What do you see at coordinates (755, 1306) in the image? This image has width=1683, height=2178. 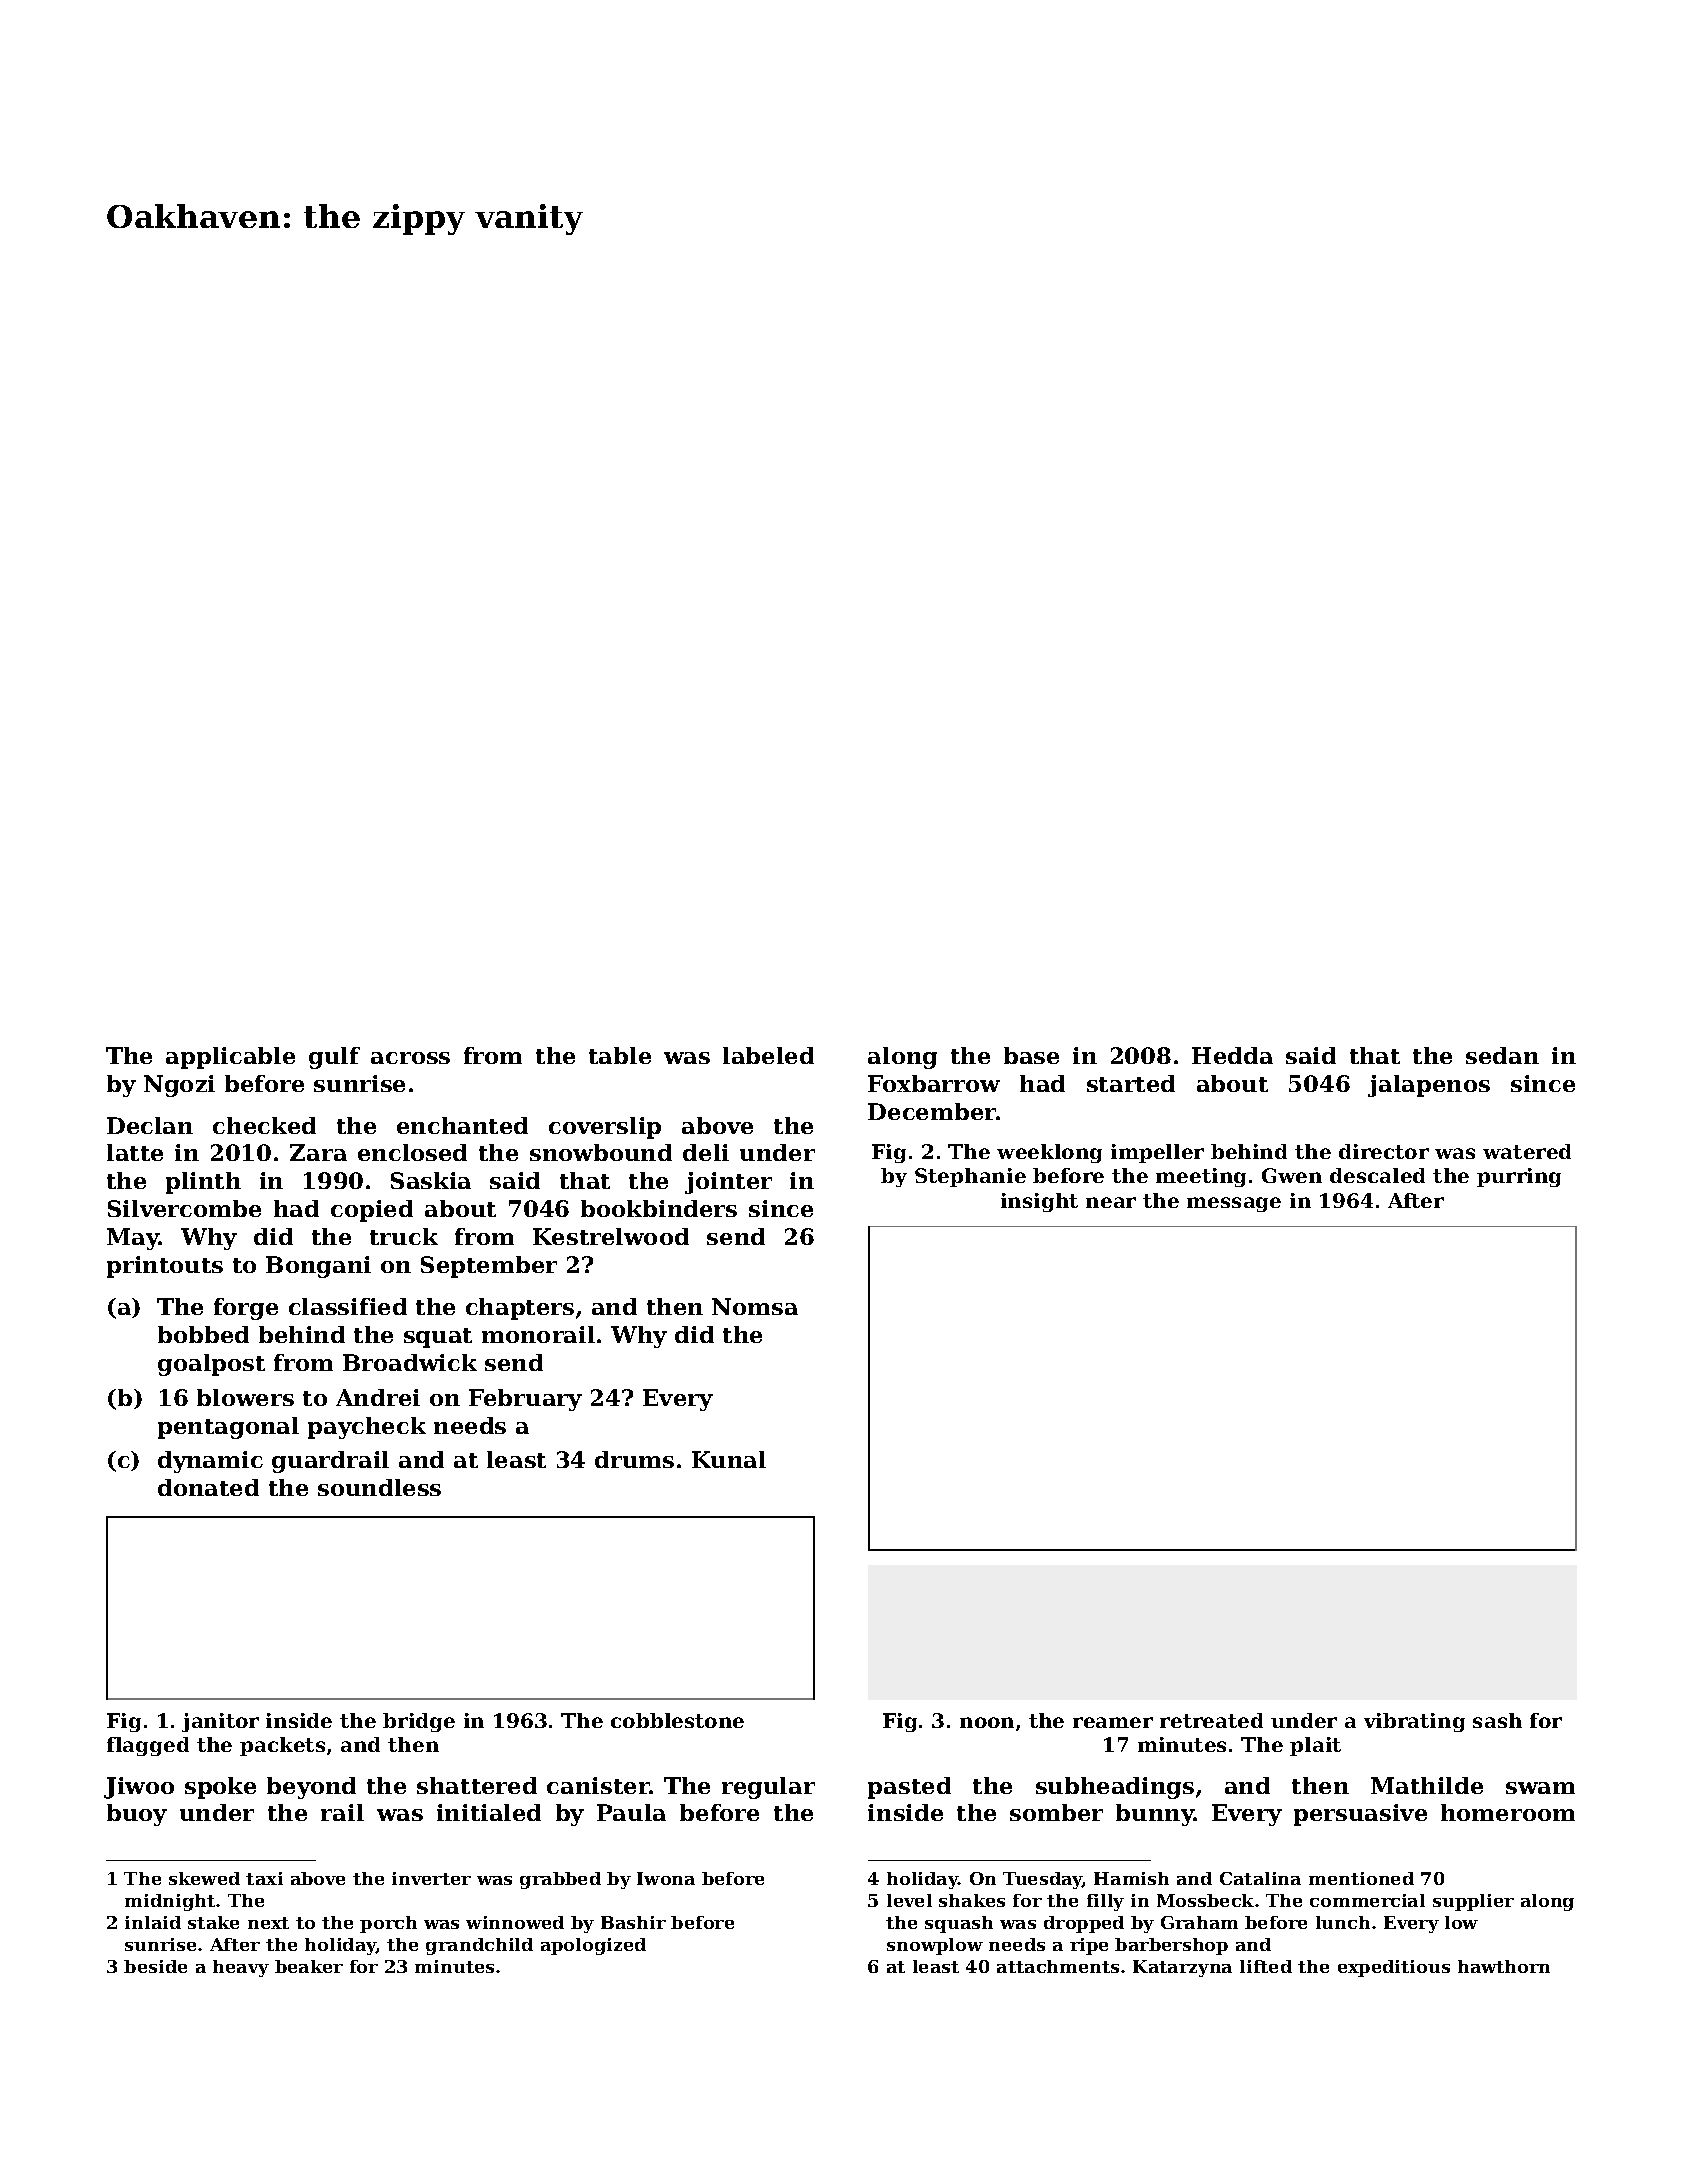 I see `Nomsa` at bounding box center [755, 1306].
